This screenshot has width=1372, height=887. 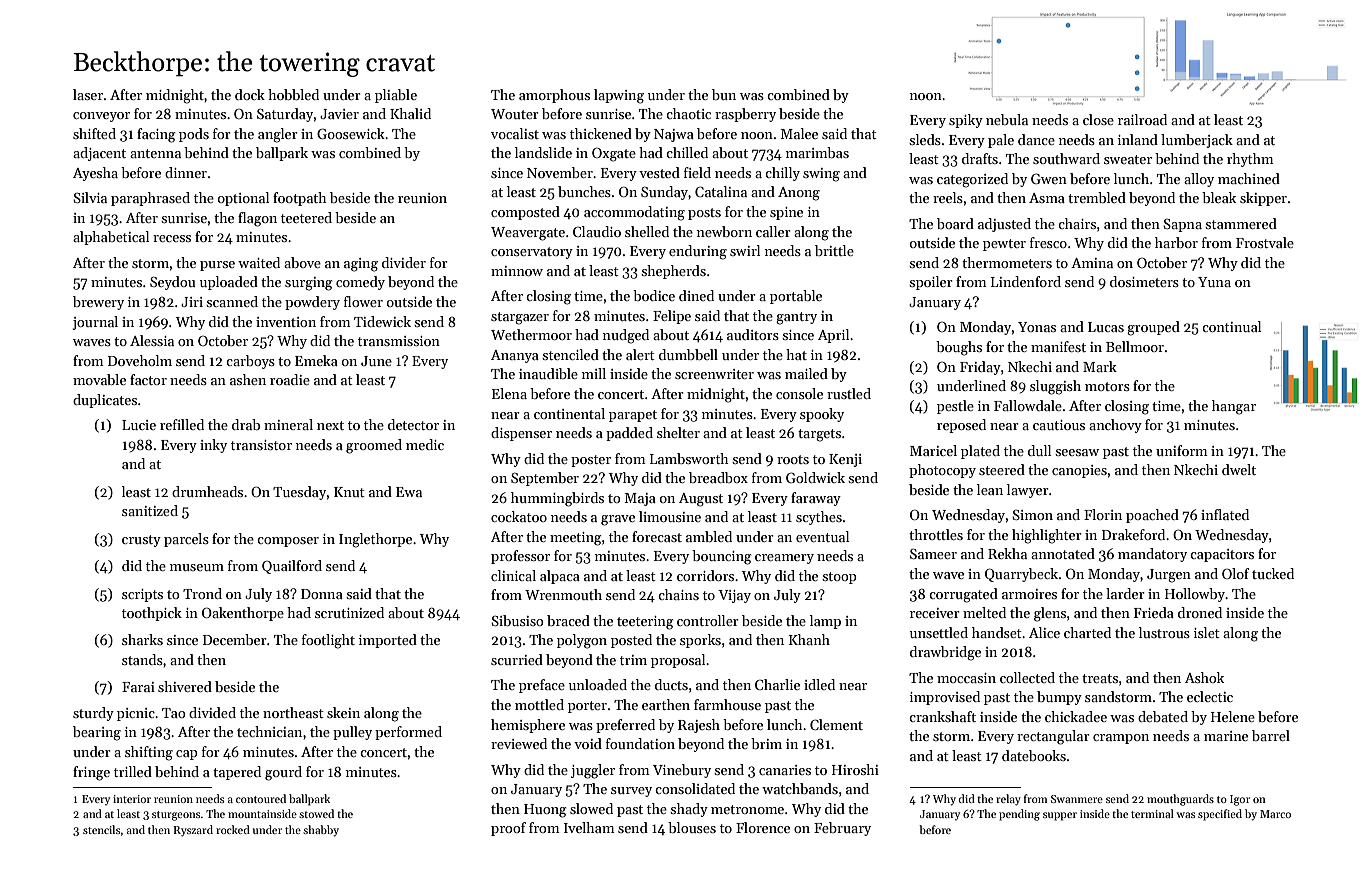 I want to click on Florence, so click(x=763, y=827).
